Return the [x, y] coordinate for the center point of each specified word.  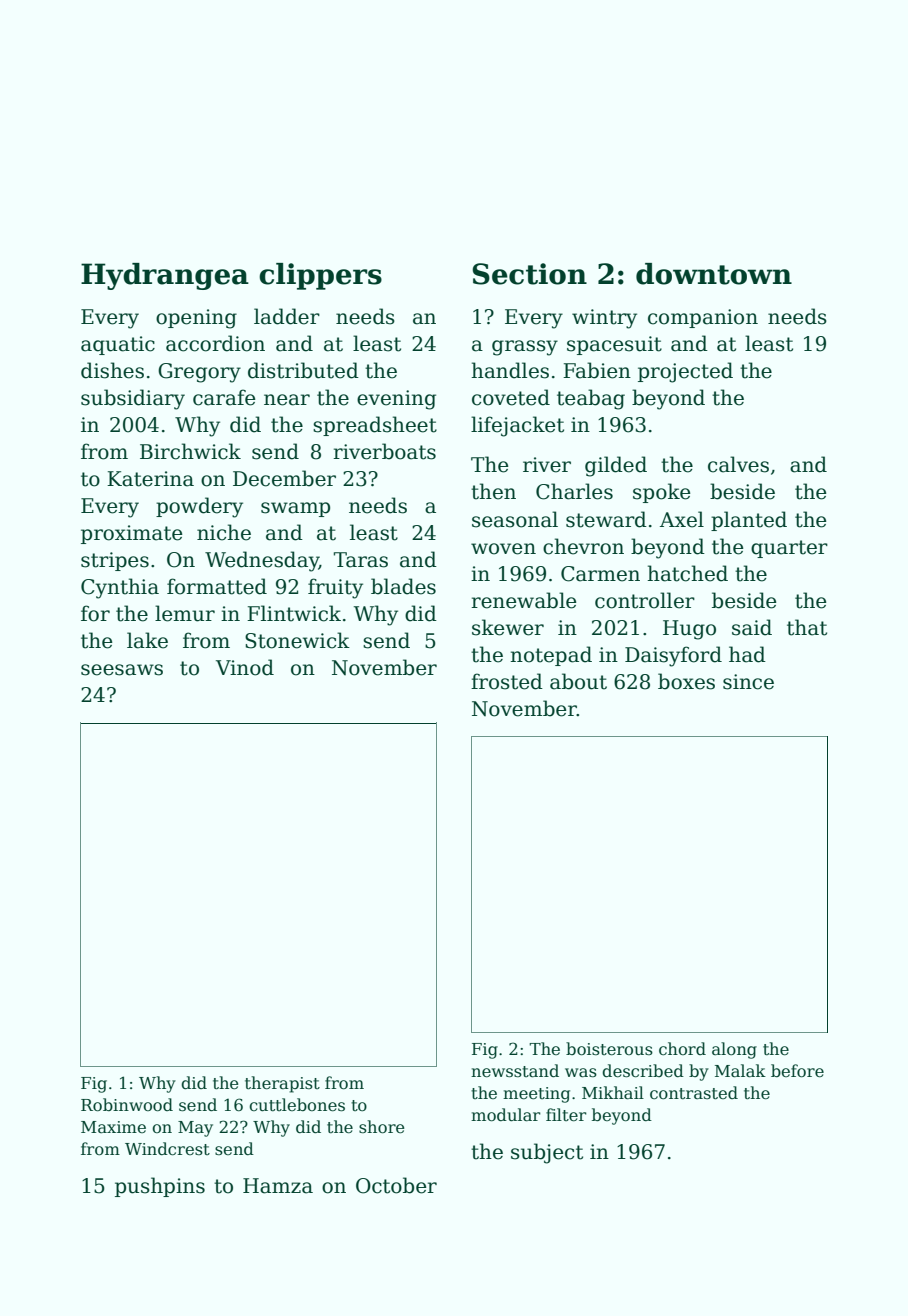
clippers [320, 276]
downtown [714, 274]
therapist [282, 1084]
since [748, 682]
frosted [507, 681]
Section [529, 274]
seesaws [122, 670]
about [578, 681]
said [752, 627]
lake [147, 640]
